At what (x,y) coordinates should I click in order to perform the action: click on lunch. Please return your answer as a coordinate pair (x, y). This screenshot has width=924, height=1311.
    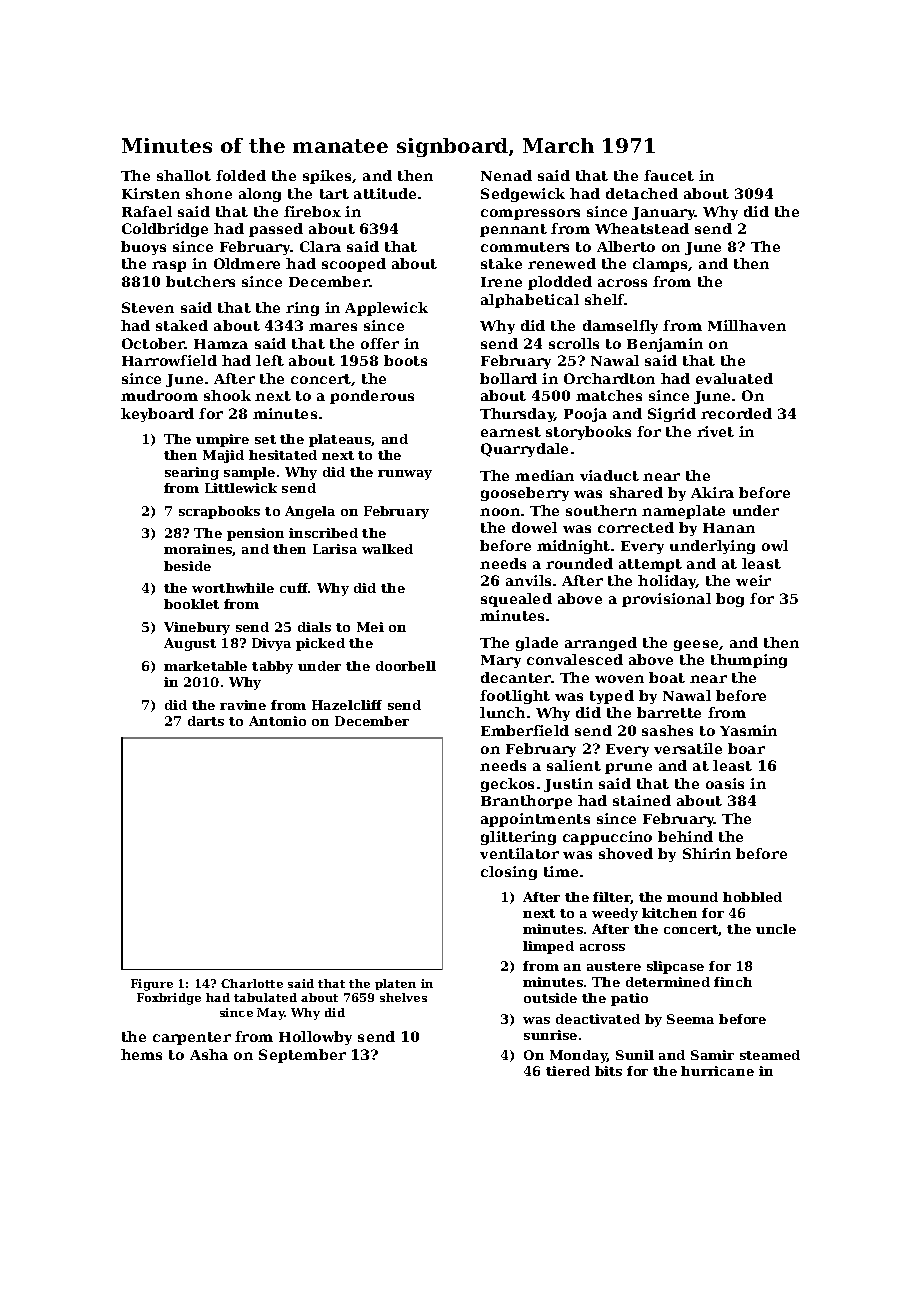
    Looking at the image, I should click on (502, 712).
